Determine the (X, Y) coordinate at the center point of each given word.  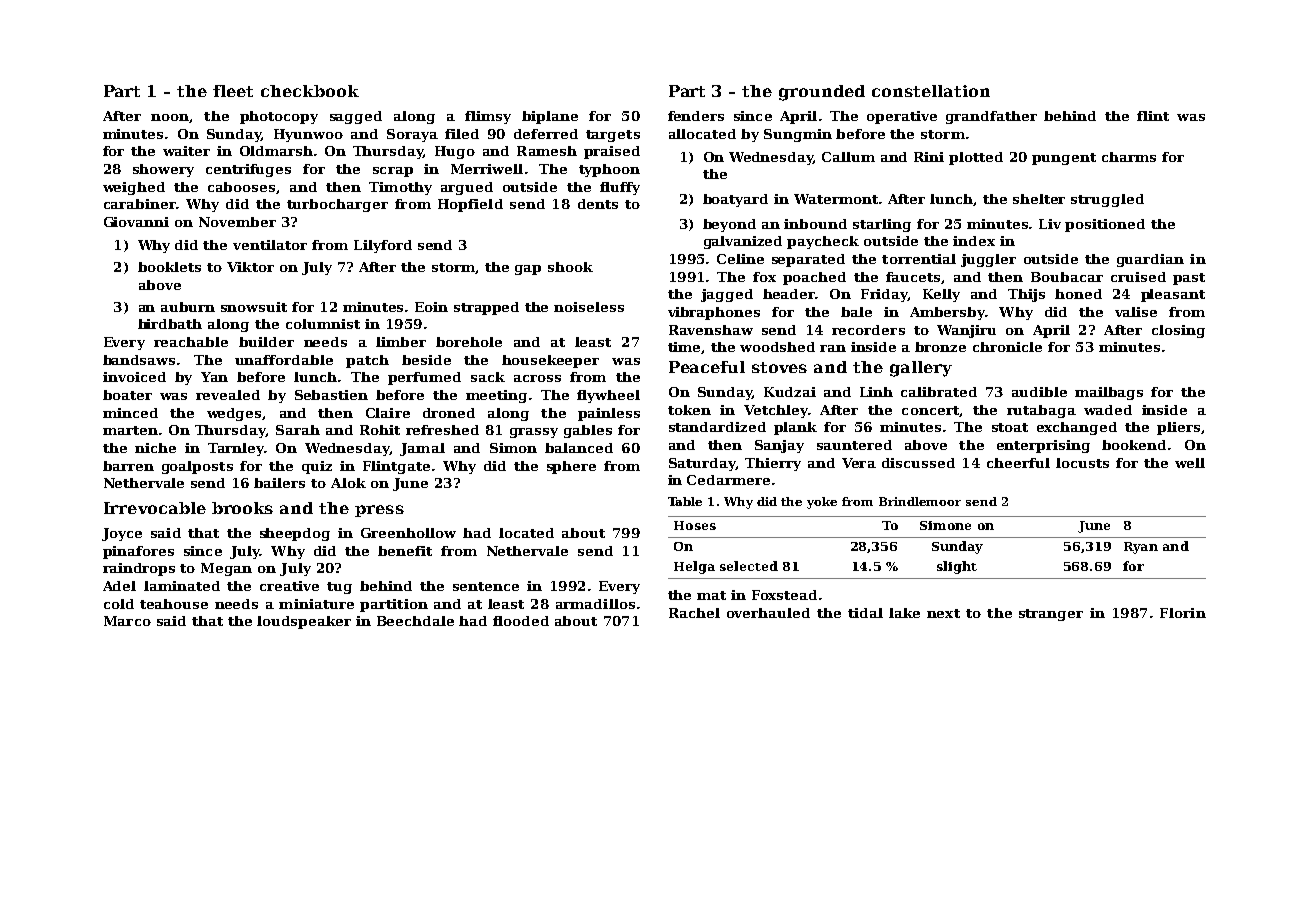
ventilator (270, 245)
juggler (988, 260)
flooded (521, 621)
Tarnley (236, 449)
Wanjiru (966, 331)
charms (1129, 157)
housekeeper (550, 361)
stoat (1010, 427)
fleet (233, 91)
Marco (127, 621)
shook (570, 267)
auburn (188, 307)
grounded (822, 93)
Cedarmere (728, 480)
